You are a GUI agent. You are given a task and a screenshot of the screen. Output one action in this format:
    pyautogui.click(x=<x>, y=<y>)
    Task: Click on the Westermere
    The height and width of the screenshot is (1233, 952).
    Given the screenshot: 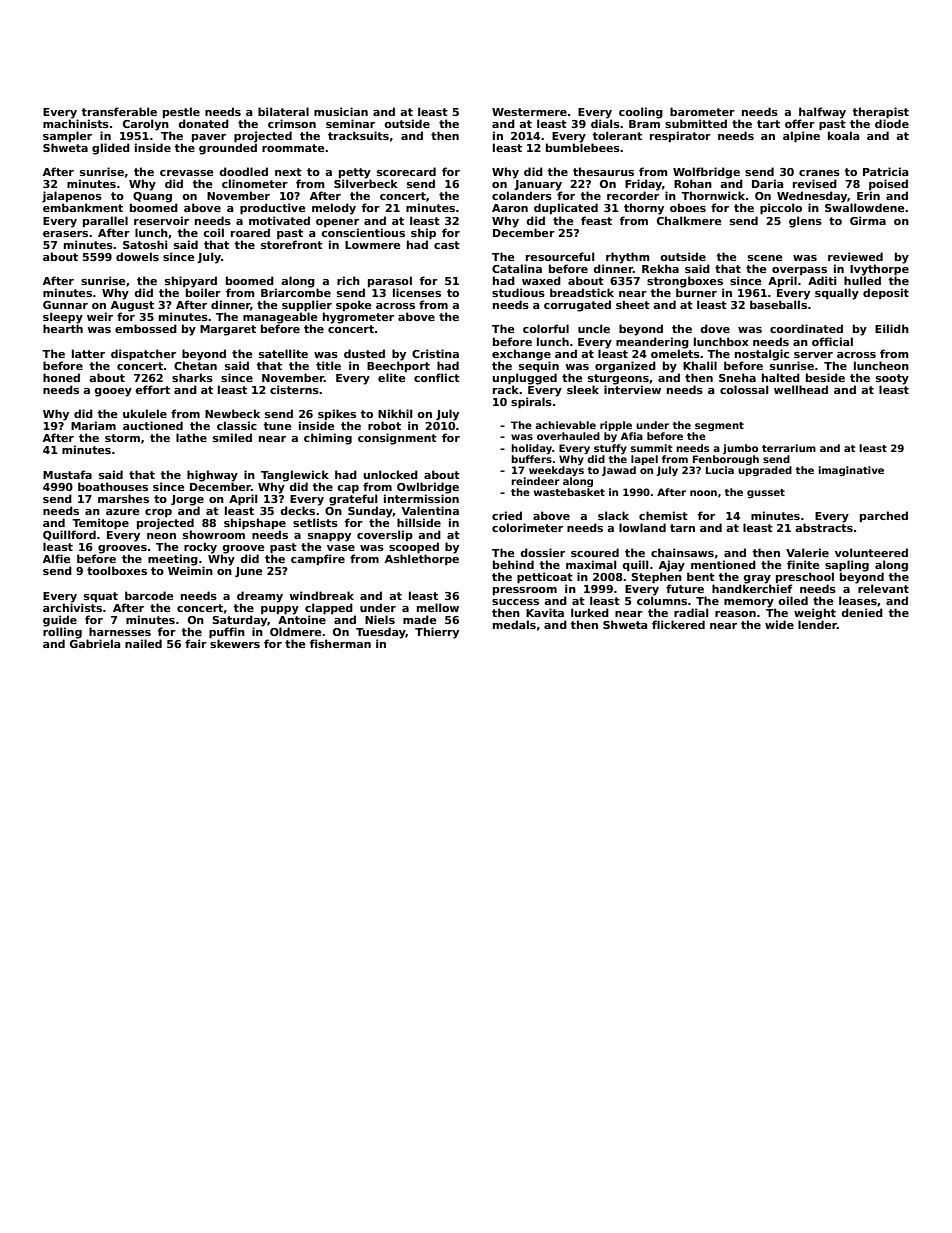 What is the action you would take?
    pyautogui.click(x=529, y=112)
